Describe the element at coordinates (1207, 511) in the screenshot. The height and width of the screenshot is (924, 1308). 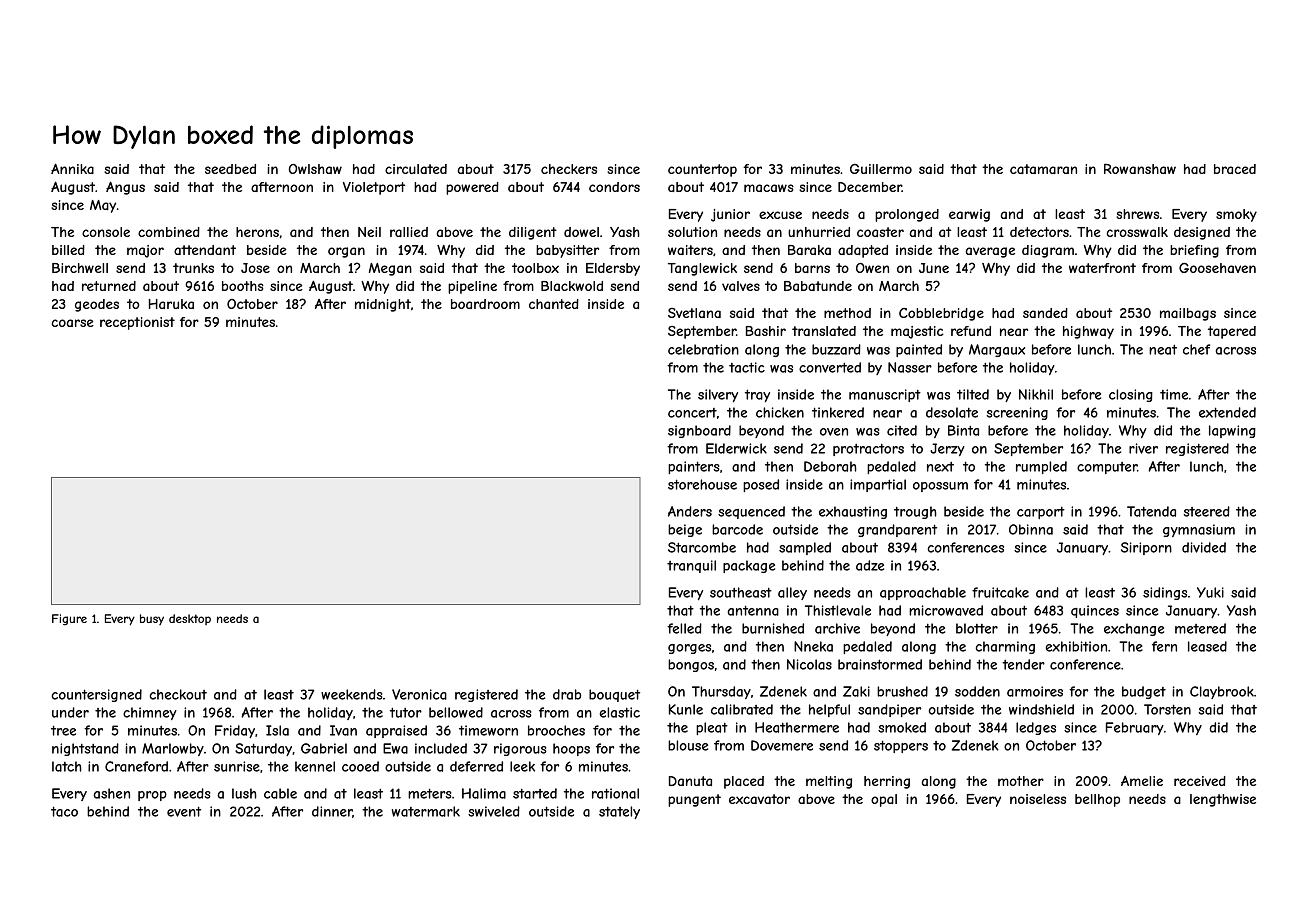
I see `steered` at that location.
